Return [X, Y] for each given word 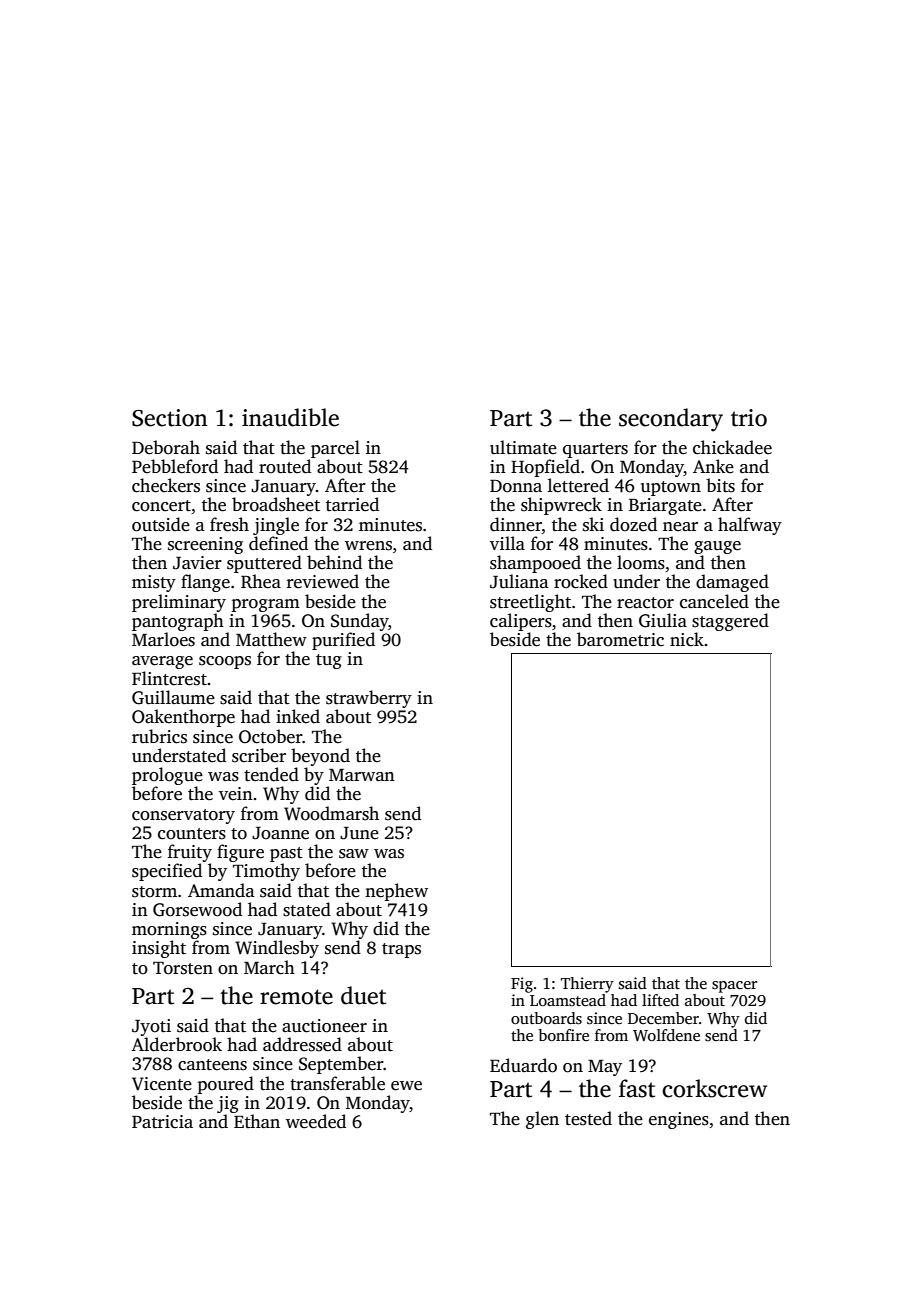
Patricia [162, 1122]
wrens [368, 546]
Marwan [362, 775]
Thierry [587, 985]
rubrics [159, 736]
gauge [717, 547]
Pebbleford [175, 466]
